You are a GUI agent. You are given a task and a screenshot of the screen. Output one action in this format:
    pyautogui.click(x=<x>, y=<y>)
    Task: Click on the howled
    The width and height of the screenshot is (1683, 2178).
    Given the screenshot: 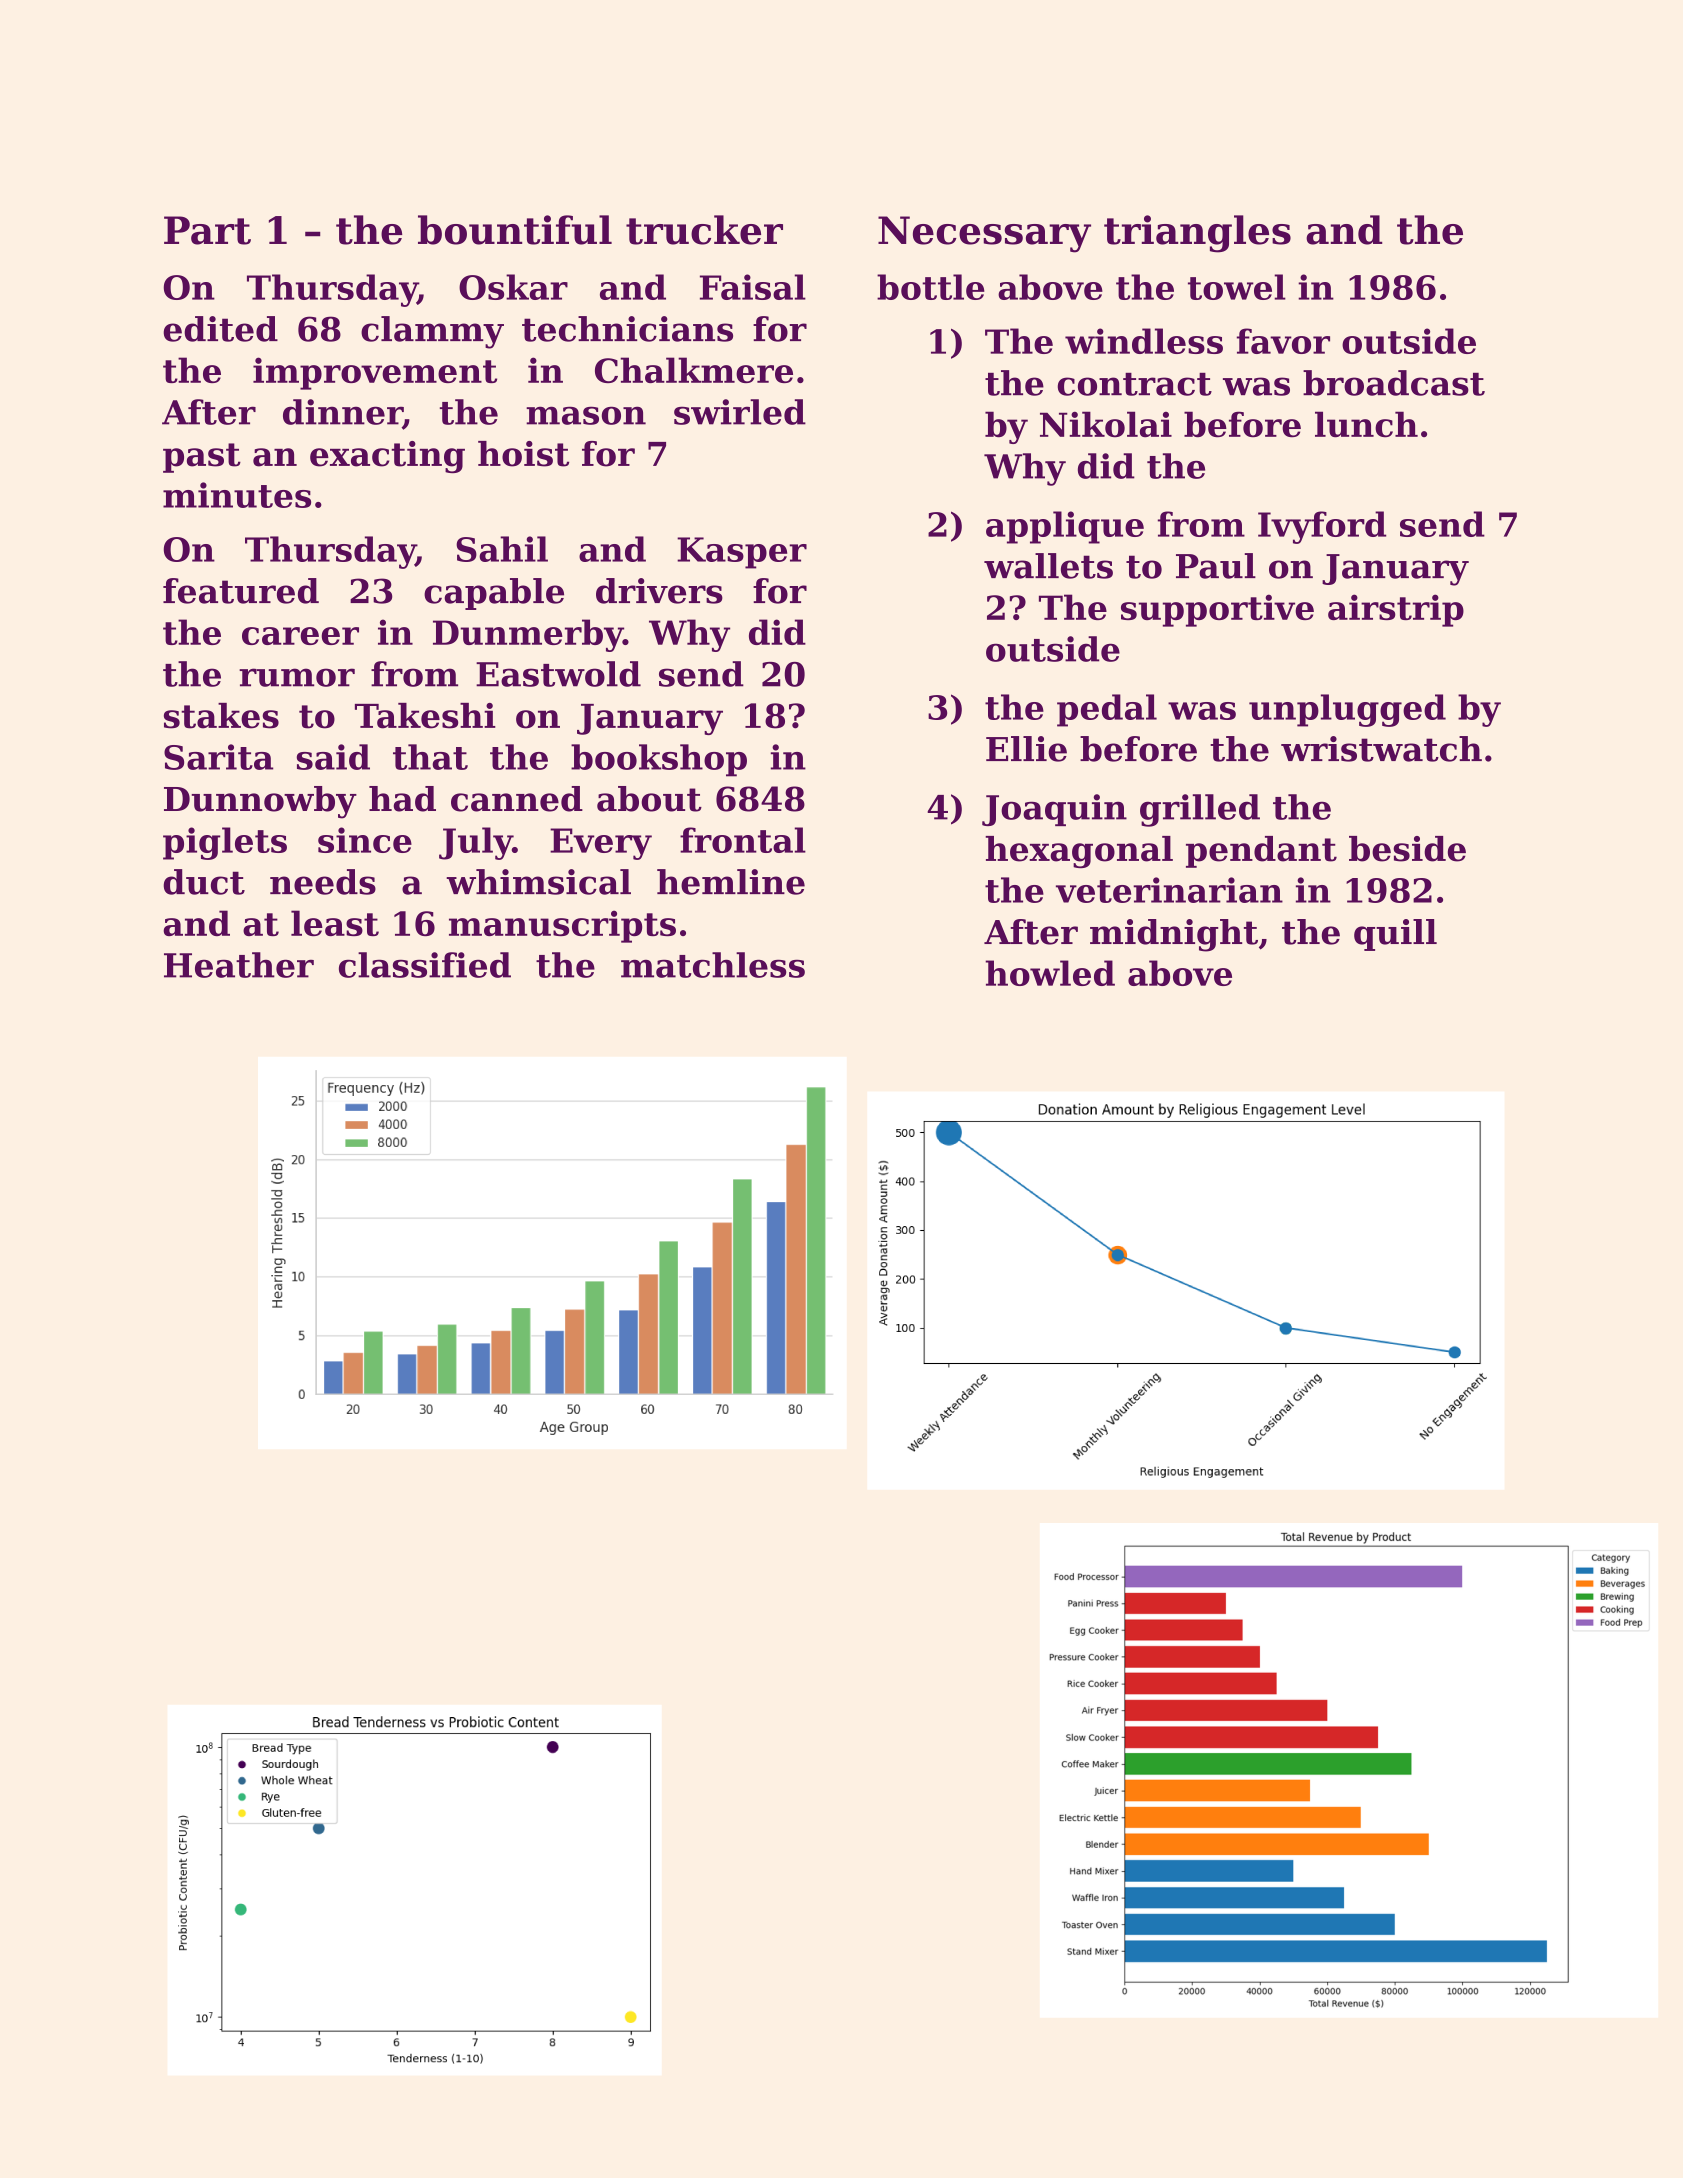 What is the action you would take?
    pyautogui.click(x=1050, y=973)
